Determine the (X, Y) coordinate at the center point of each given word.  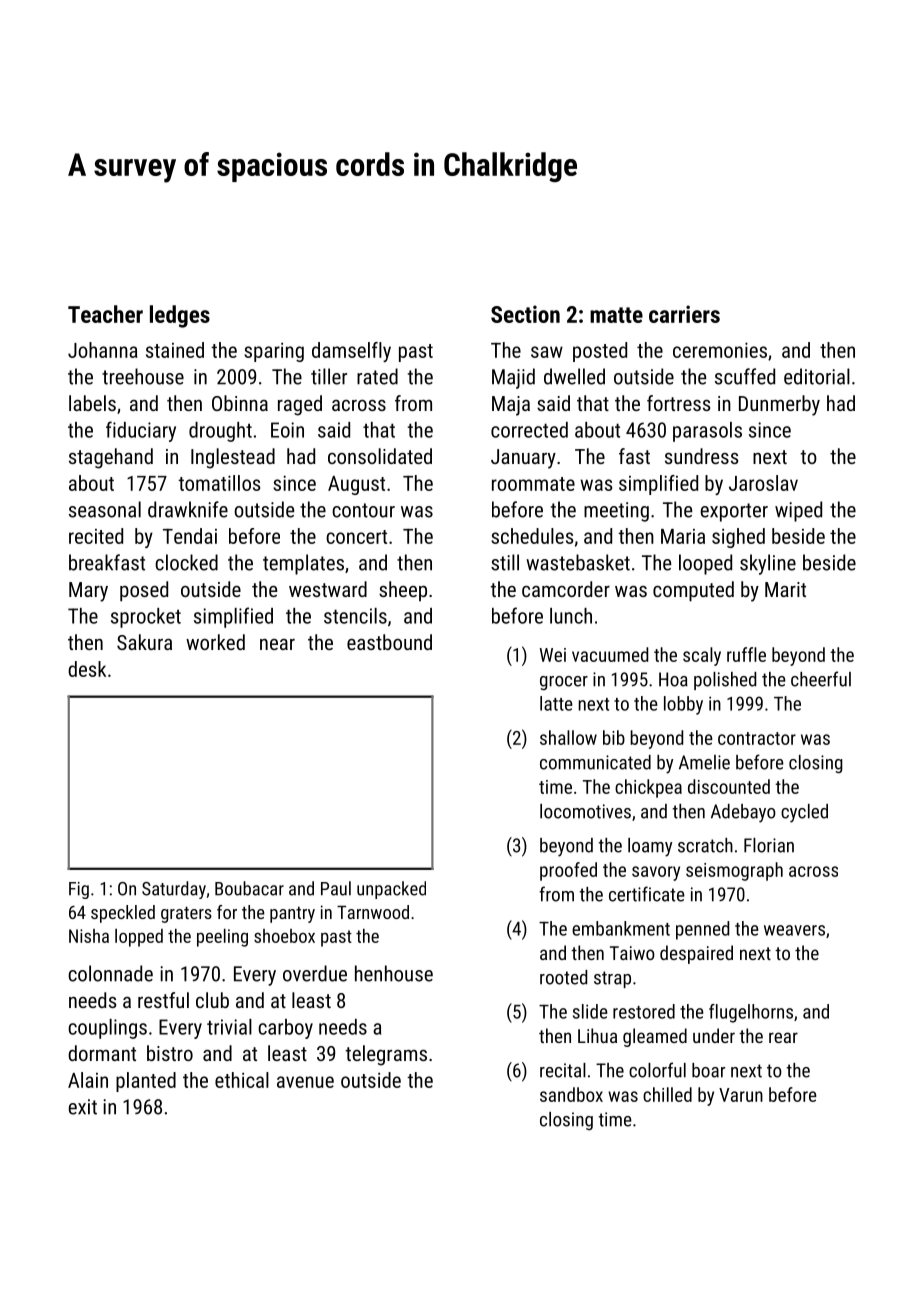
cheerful (821, 679)
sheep (403, 591)
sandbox (571, 1094)
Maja (511, 406)
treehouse (143, 376)
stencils (355, 616)
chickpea (648, 788)
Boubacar (249, 888)
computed (693, 591)
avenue (305, 1082)
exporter (734, 512)
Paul (336, 888)
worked (215, 642)
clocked (186, 562)
